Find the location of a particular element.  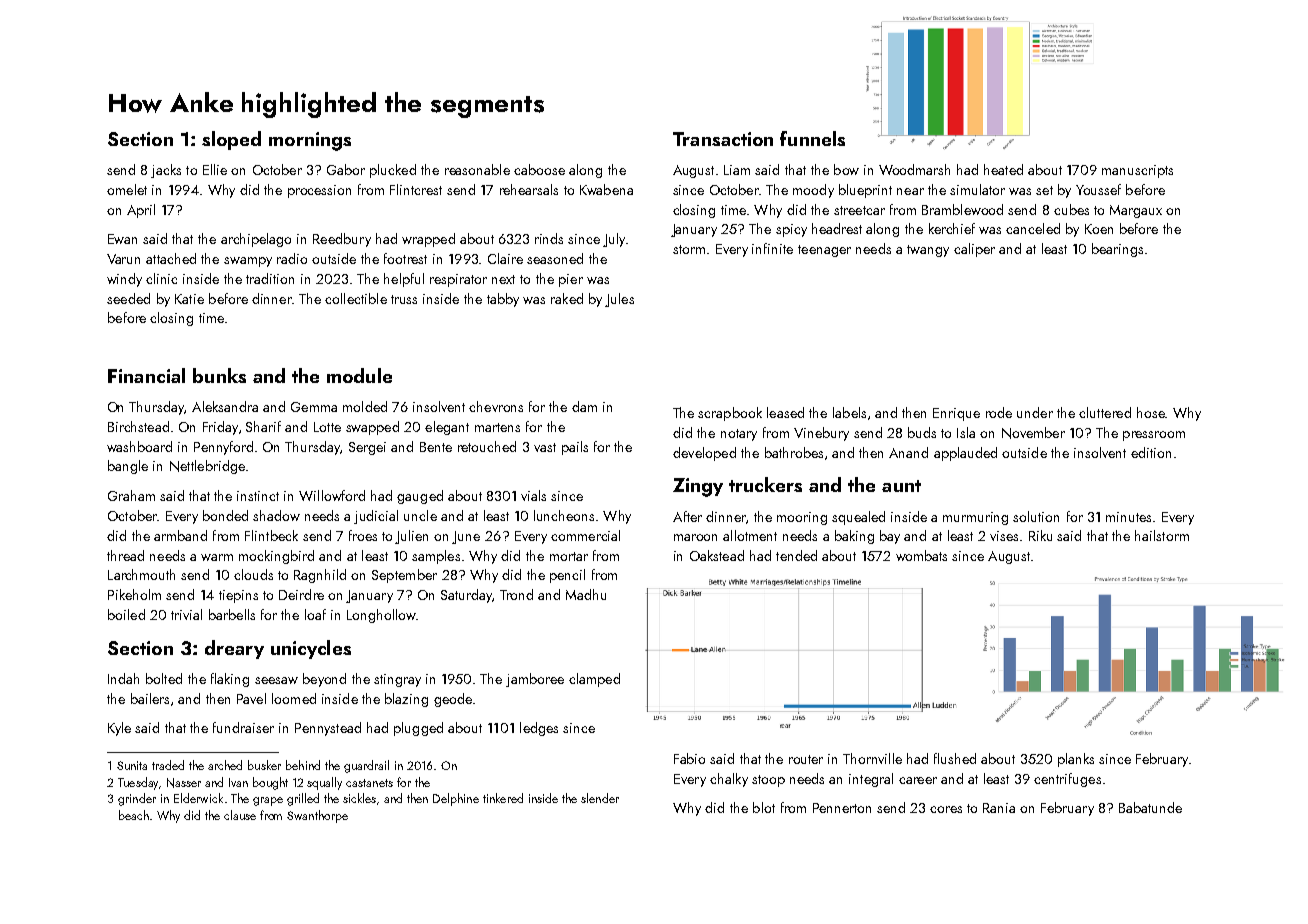

dreary is located at coordinates (234, 649).
